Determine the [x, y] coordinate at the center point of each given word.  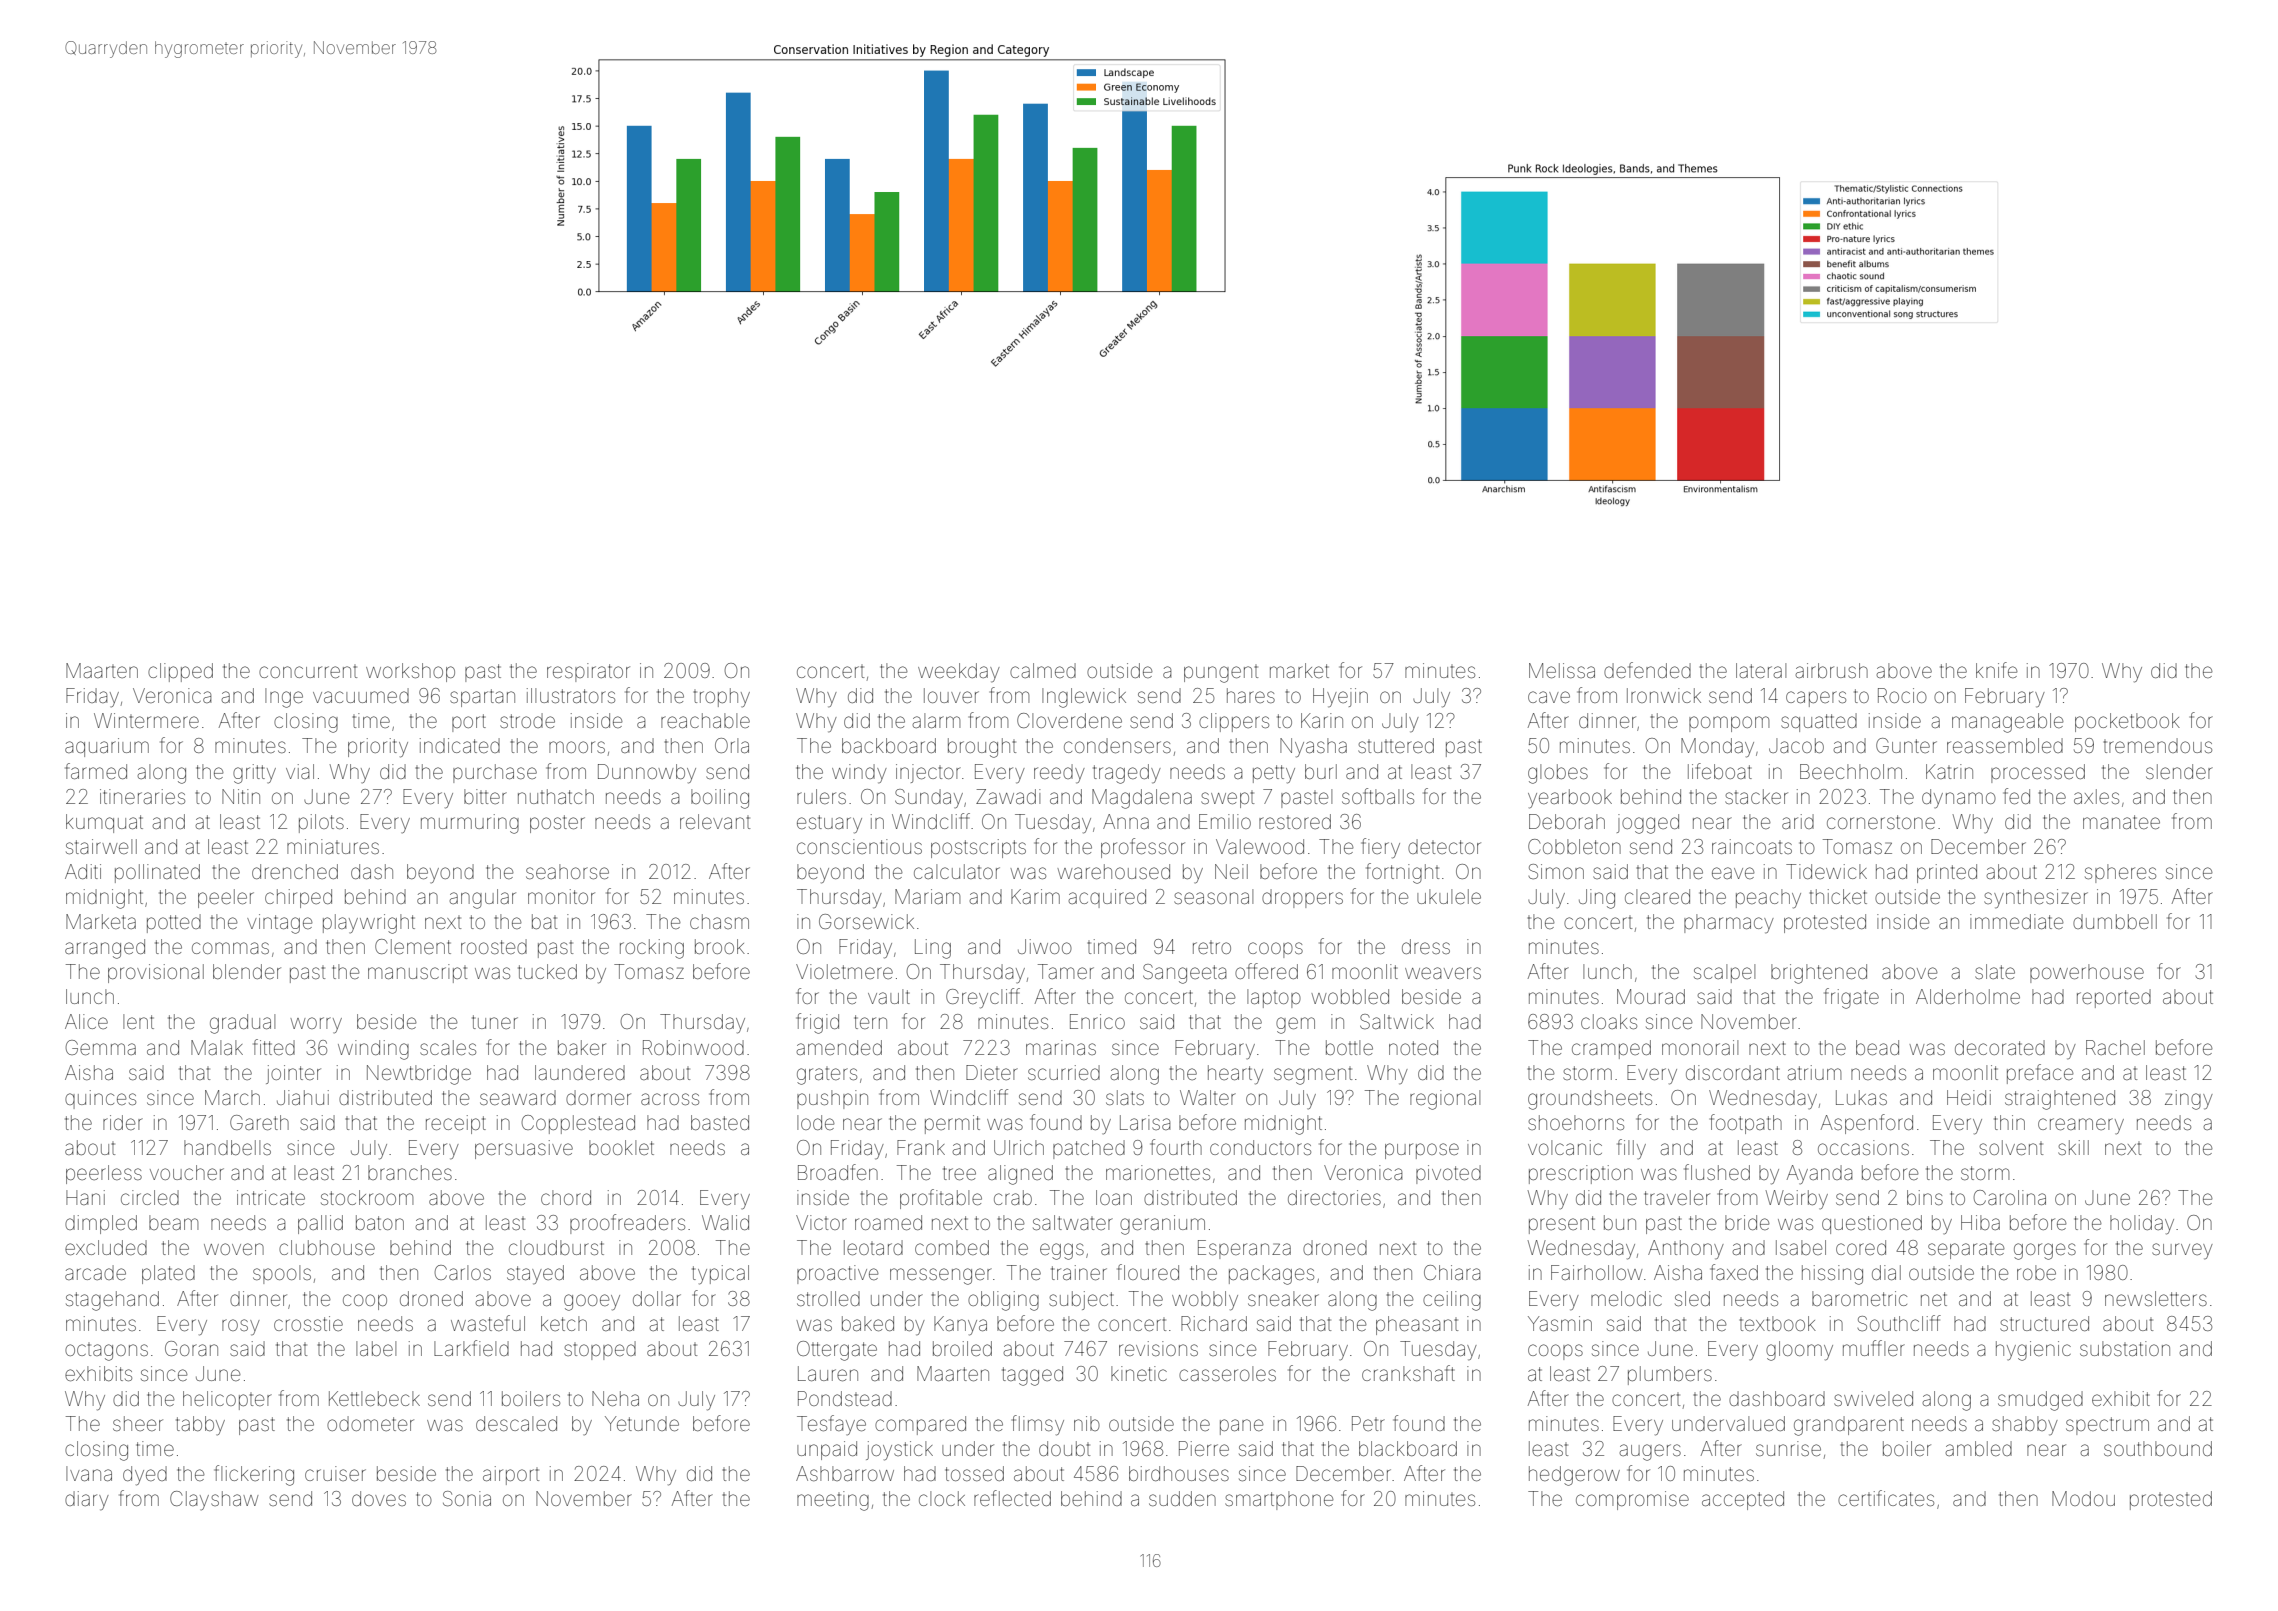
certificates [1886, 1498]
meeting [833, 1501]
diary [87, 1500]
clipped [180, 672]
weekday [959, 672]
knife [1996, 670]
